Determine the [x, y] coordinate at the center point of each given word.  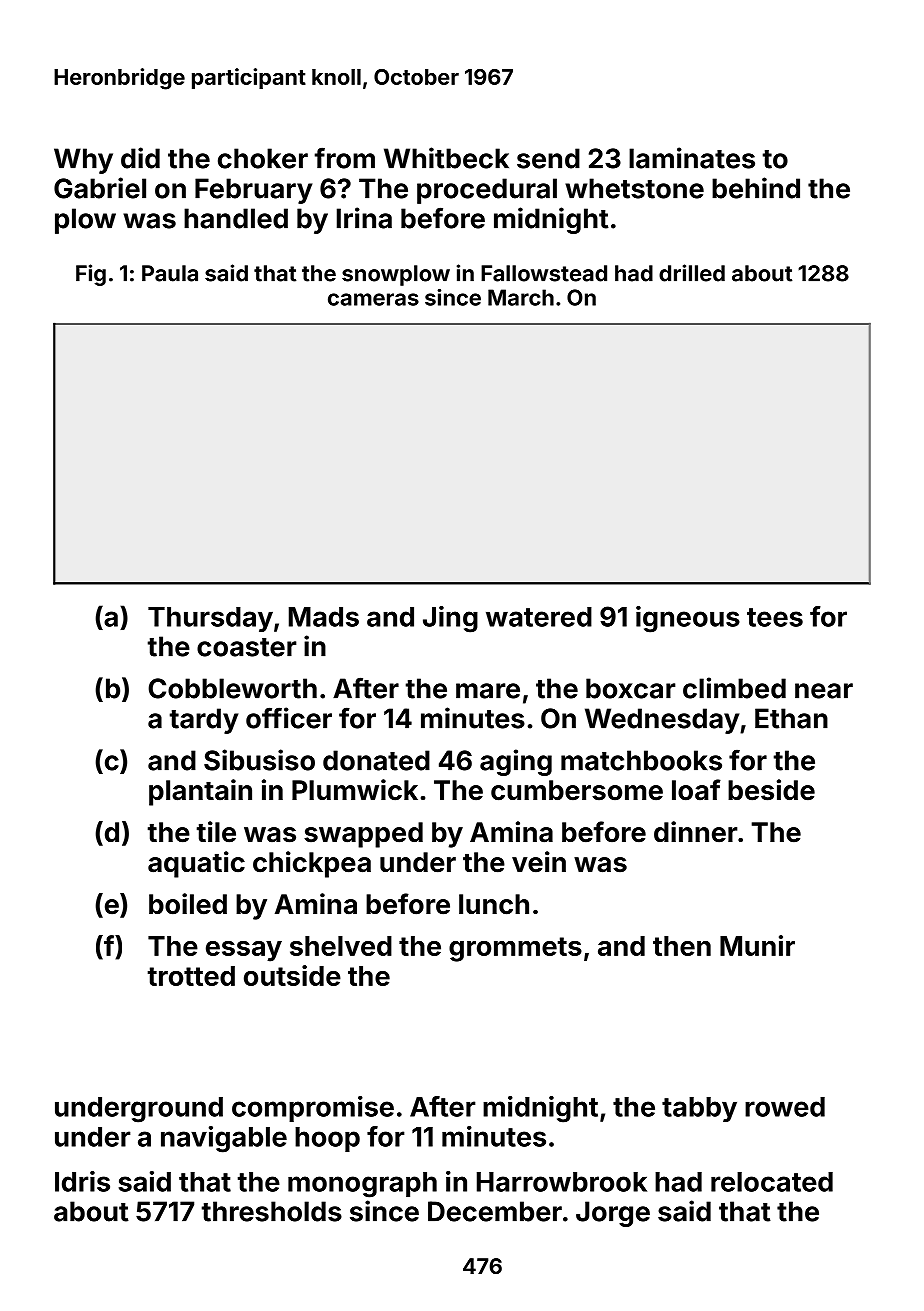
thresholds [272, 1211]
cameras [373, 299]
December [495, 1211]
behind [756, 188]
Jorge [613, 1214]
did [140, 158]
